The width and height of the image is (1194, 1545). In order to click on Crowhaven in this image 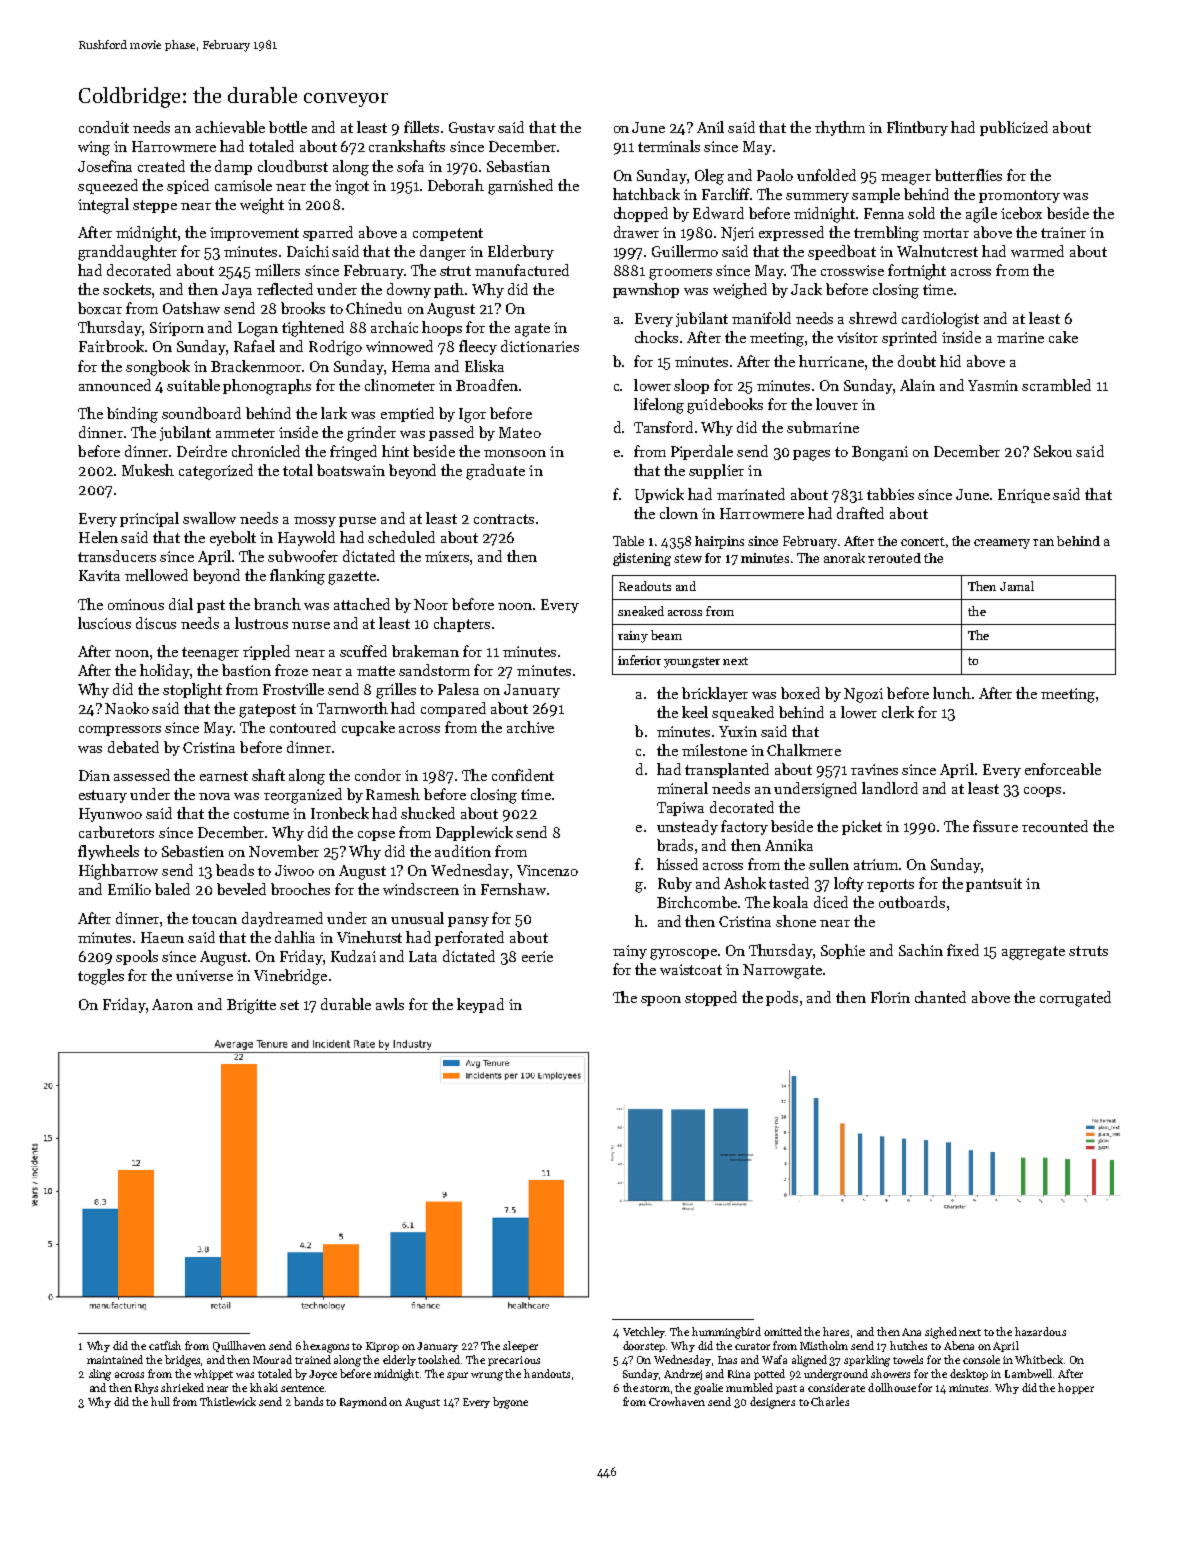, I will do `click(677, 1401)`.
